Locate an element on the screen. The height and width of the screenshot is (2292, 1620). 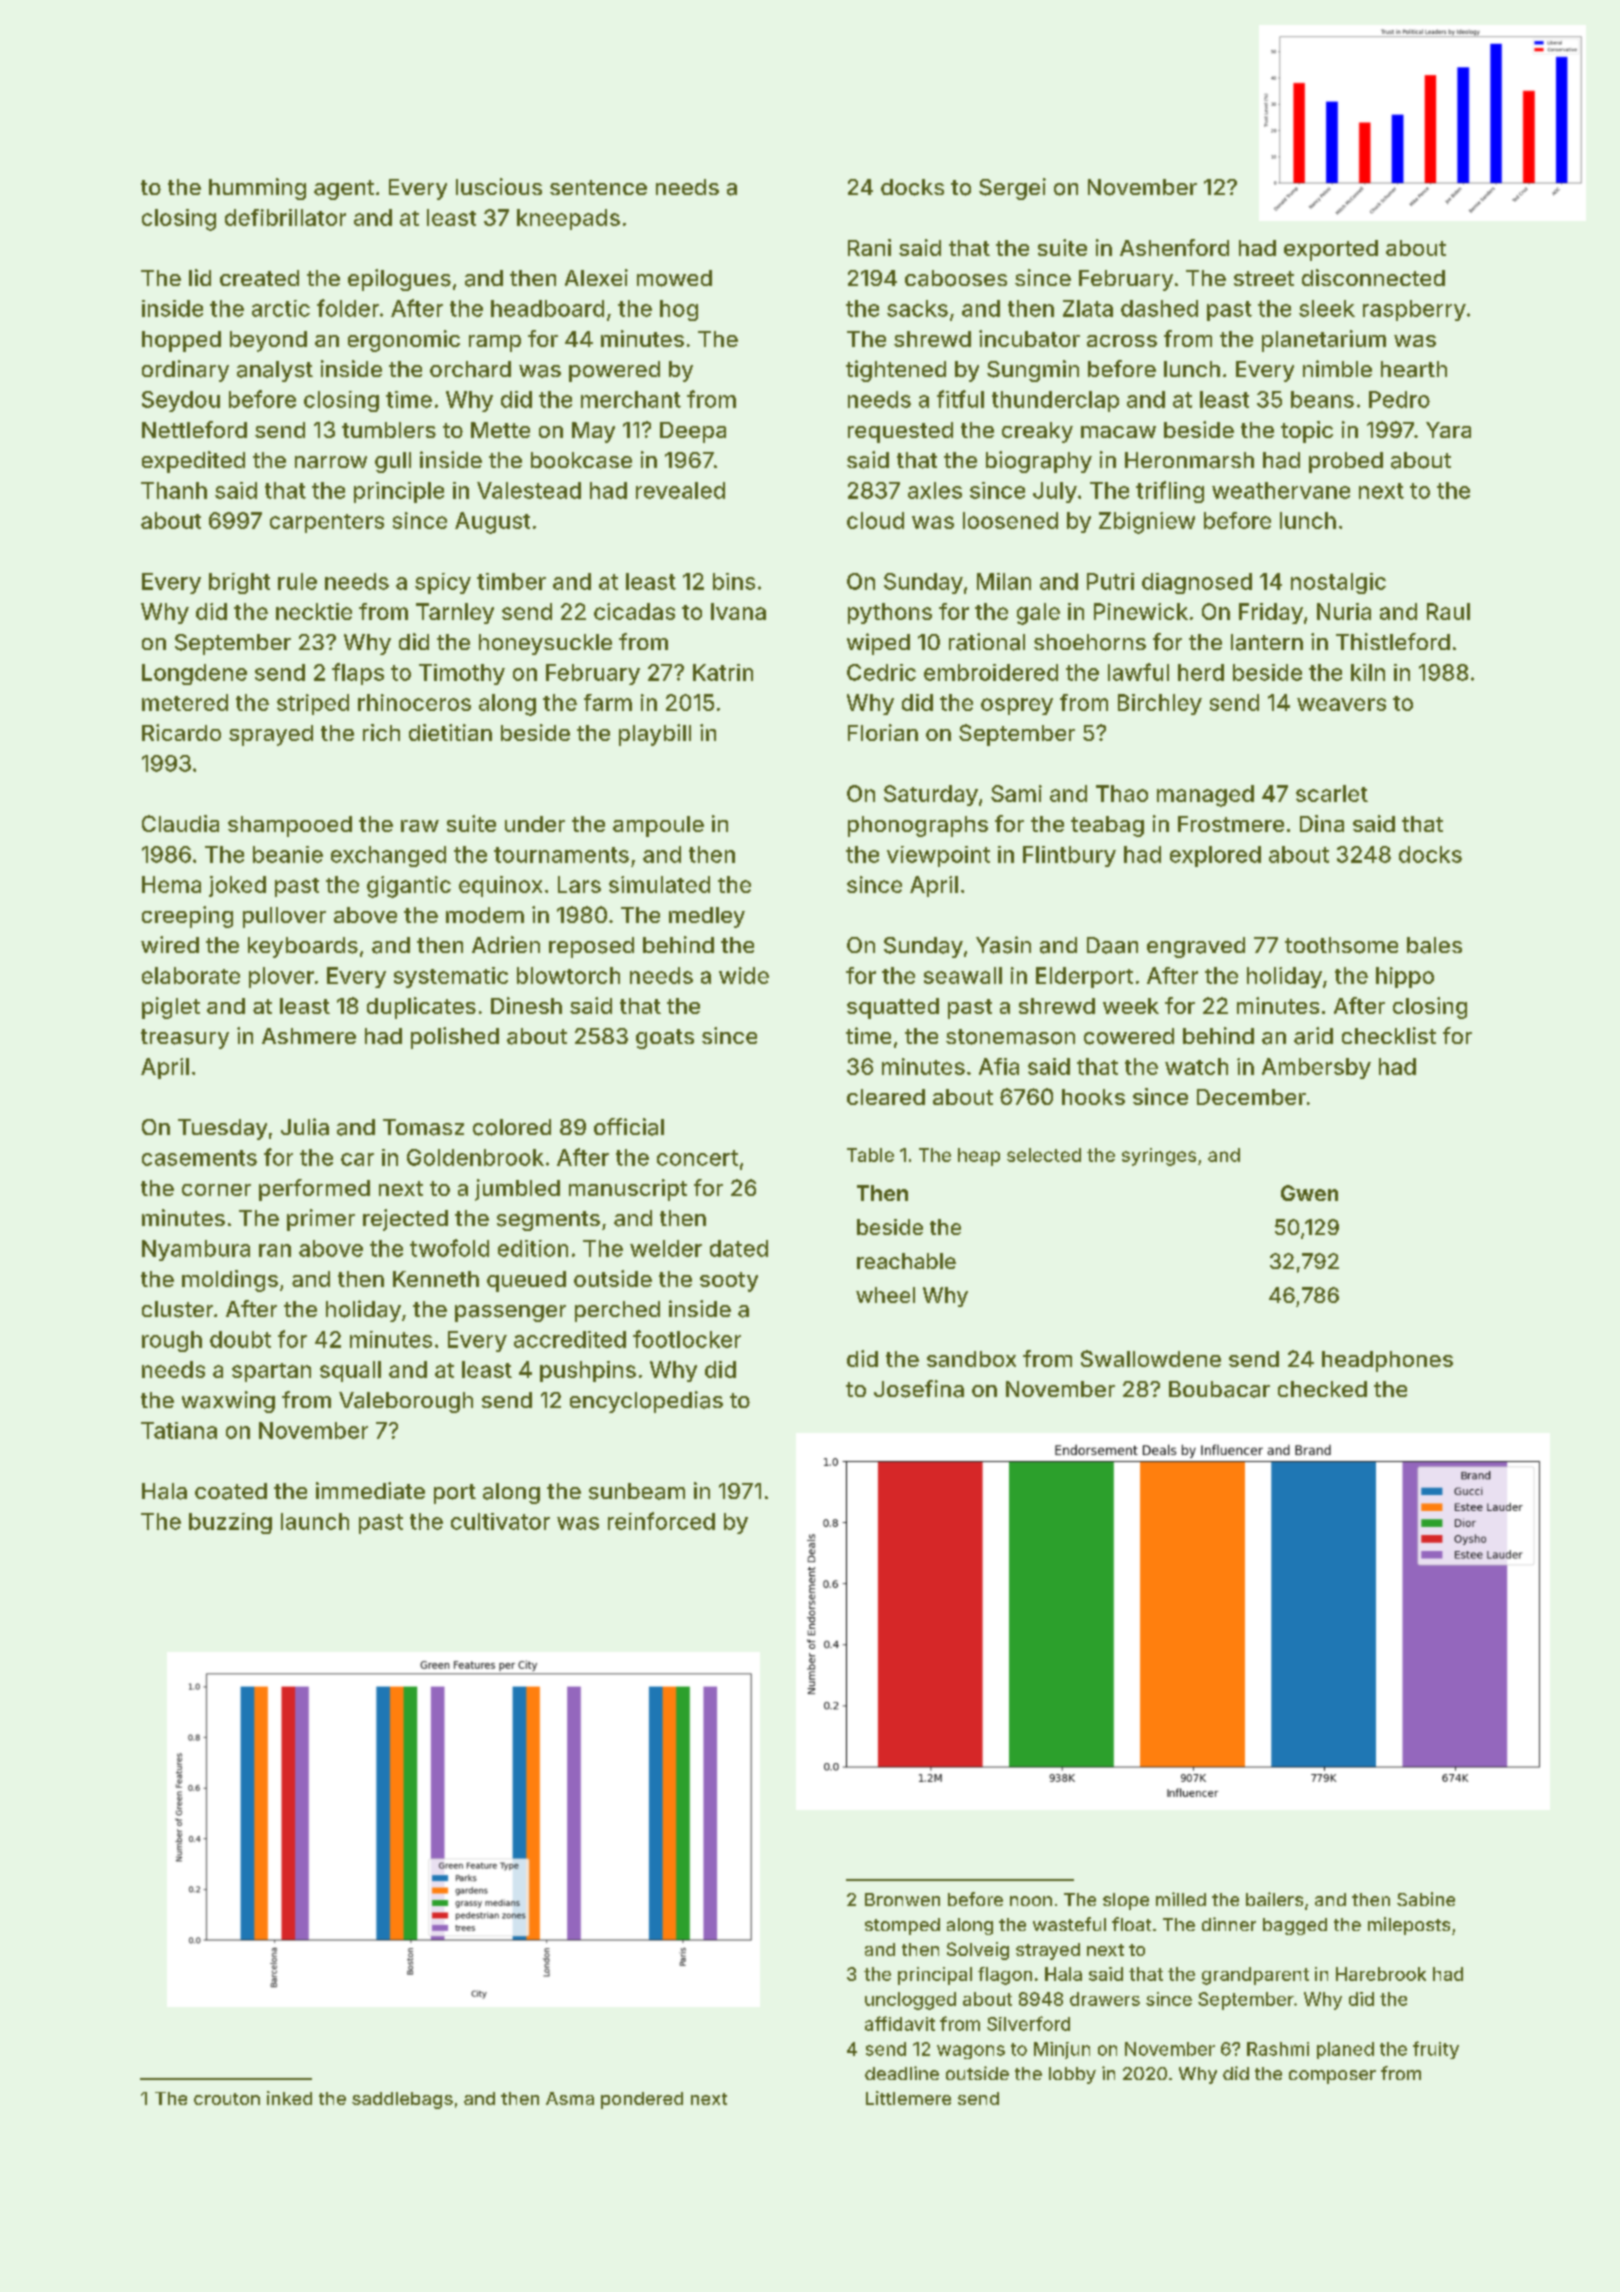
inked is located at coordinates (289, 2098).
